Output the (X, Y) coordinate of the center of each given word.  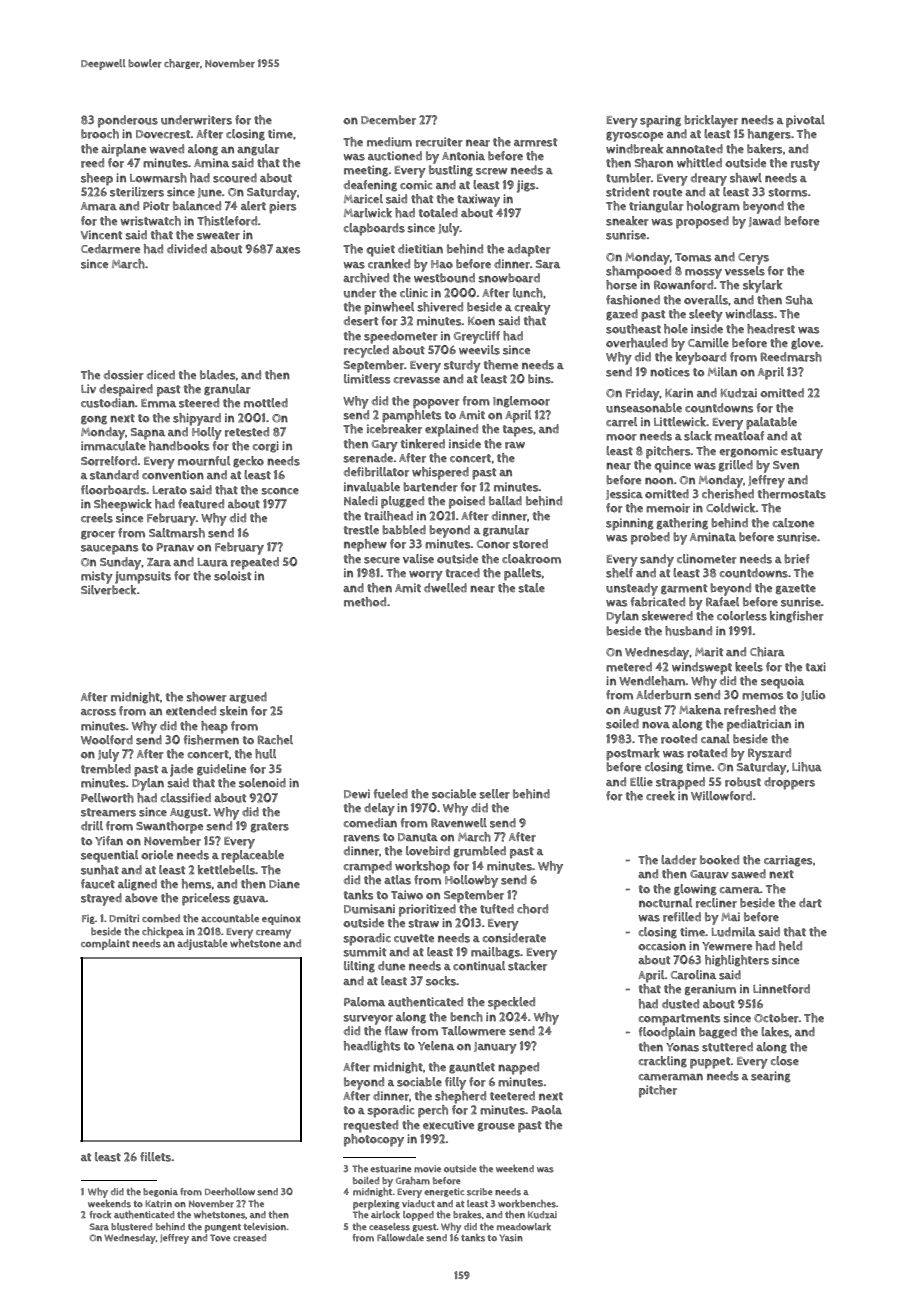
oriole (157, 855)
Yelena (436, 1046)
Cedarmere (110, 249)
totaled (438, 213)
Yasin (511, 1238)
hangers (769, 135)
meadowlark (524, 1227)
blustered (131, 1227)
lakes (775, 1032)
